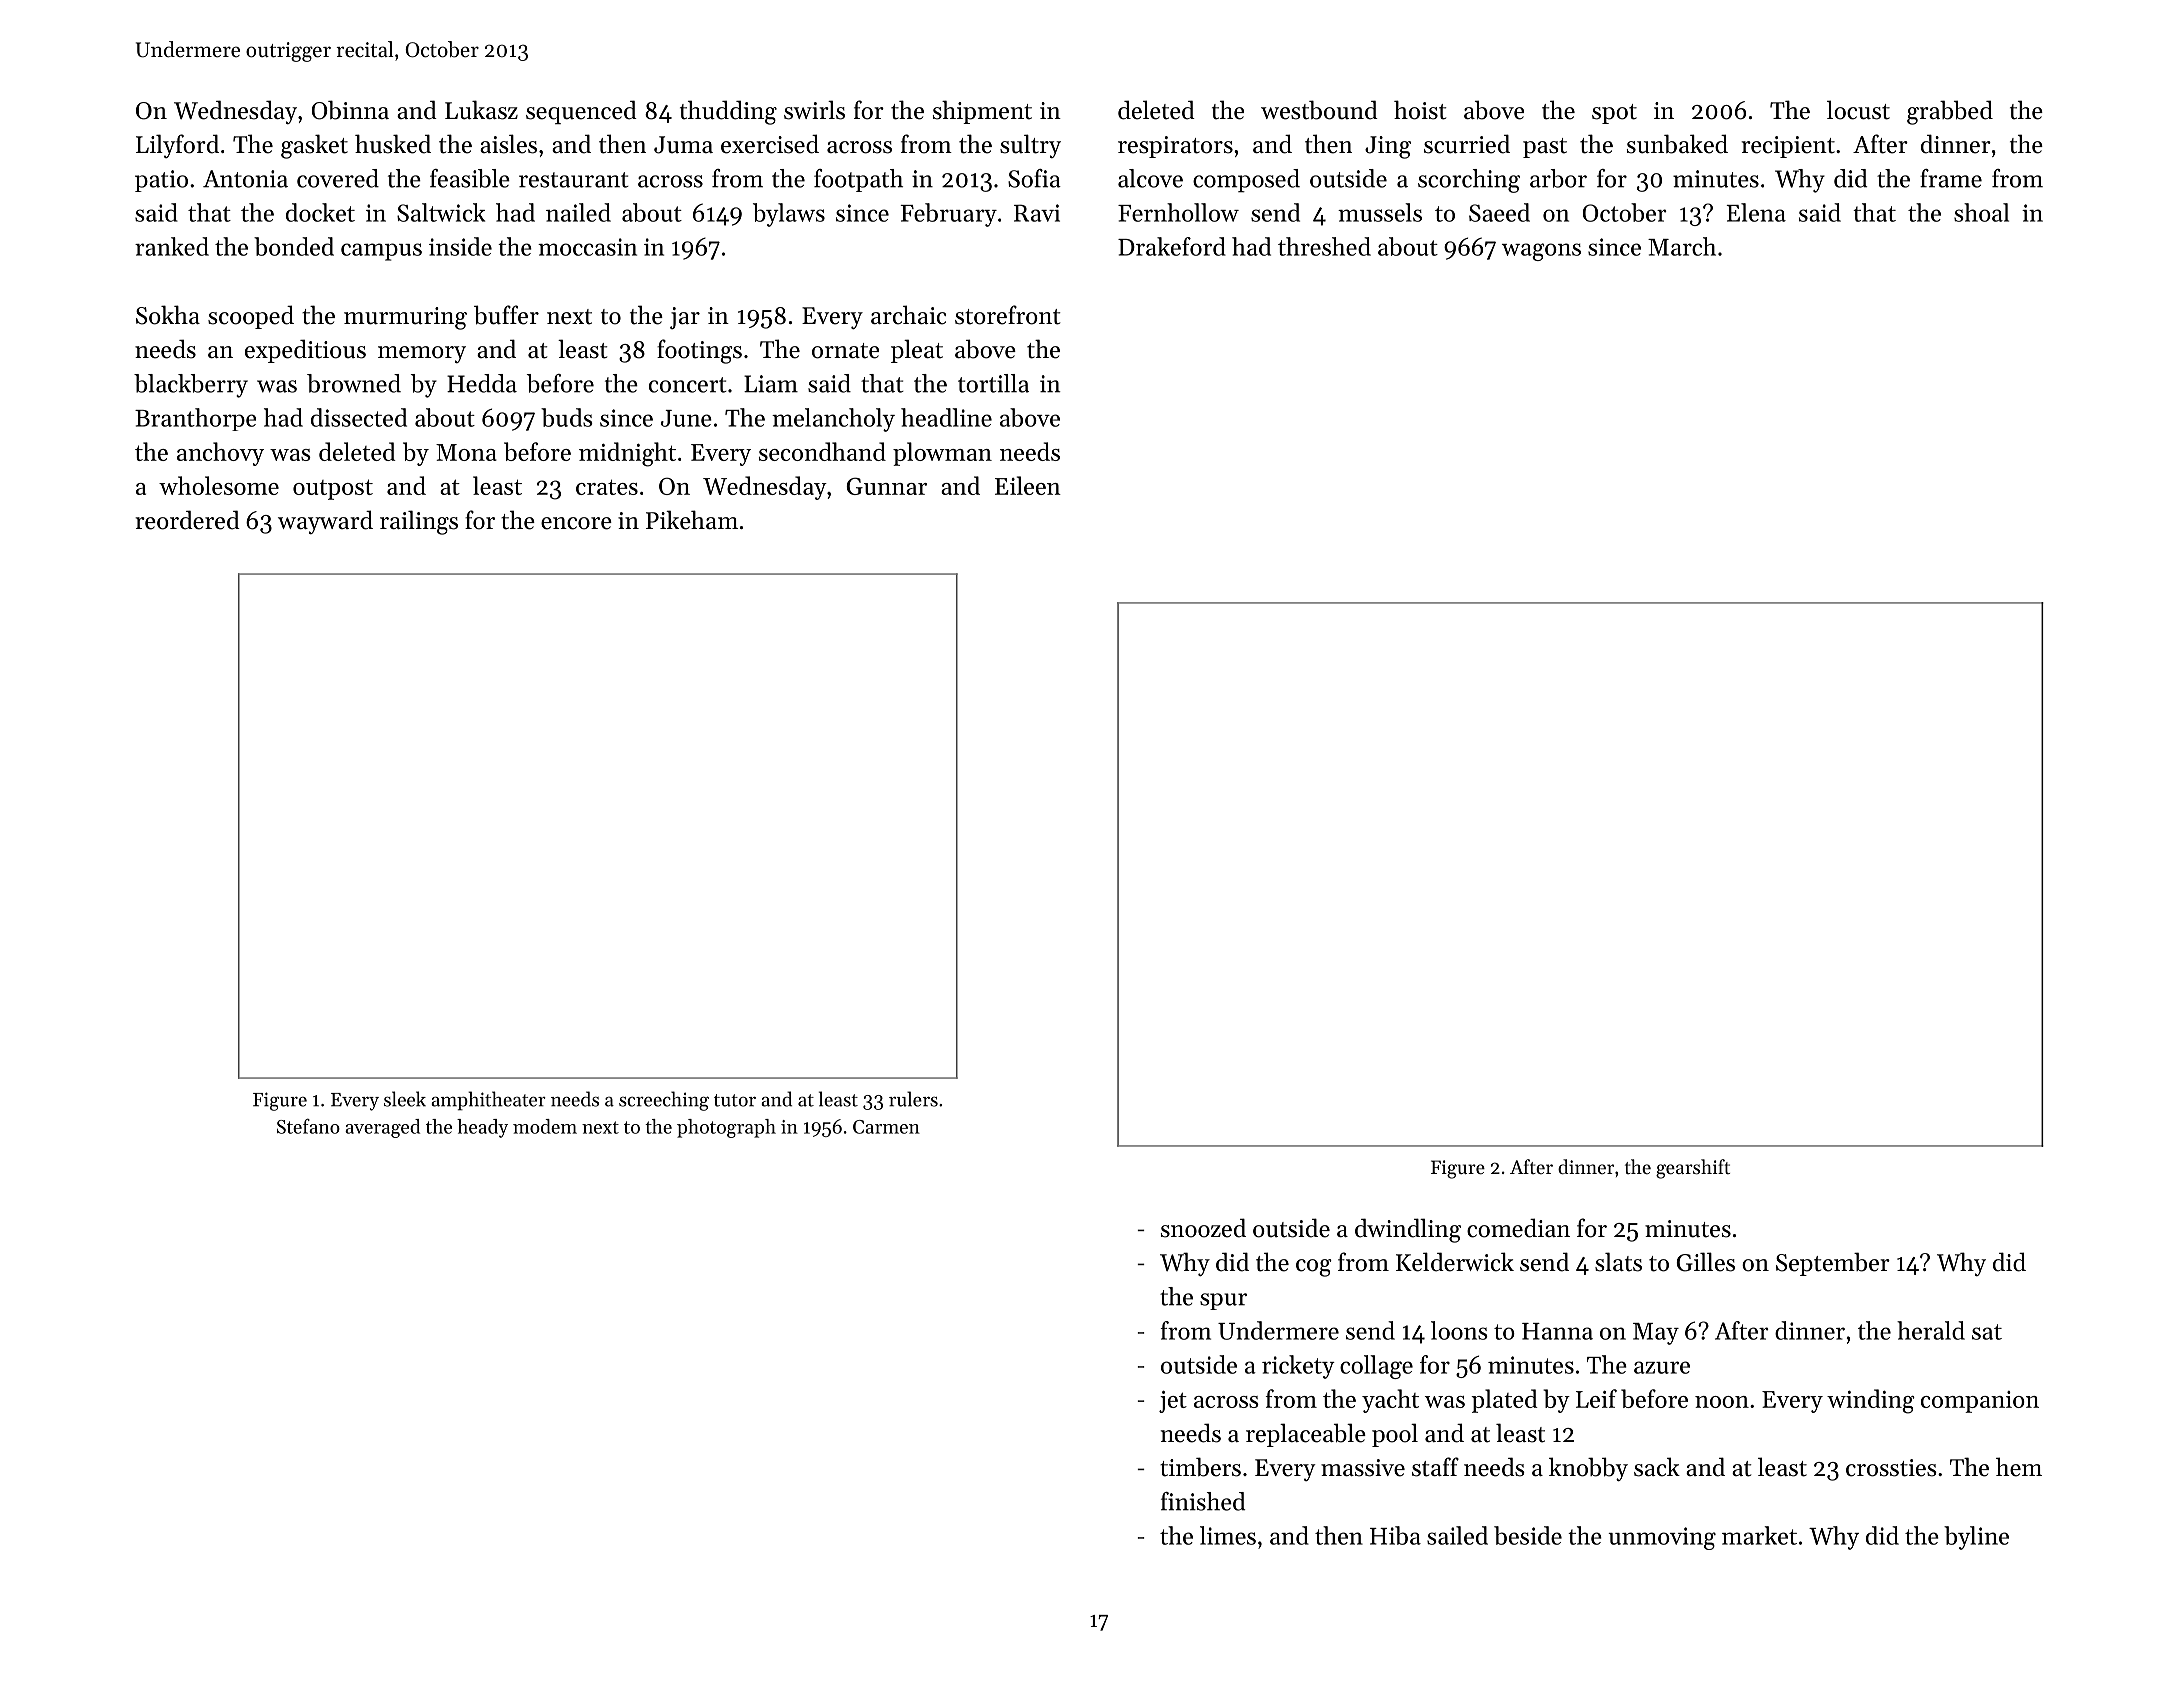 The width and height of the screenshot is (2178, 1683). Describe the element at coordinates (814, 110) in the screenshot. I see `swirls` at that location.
